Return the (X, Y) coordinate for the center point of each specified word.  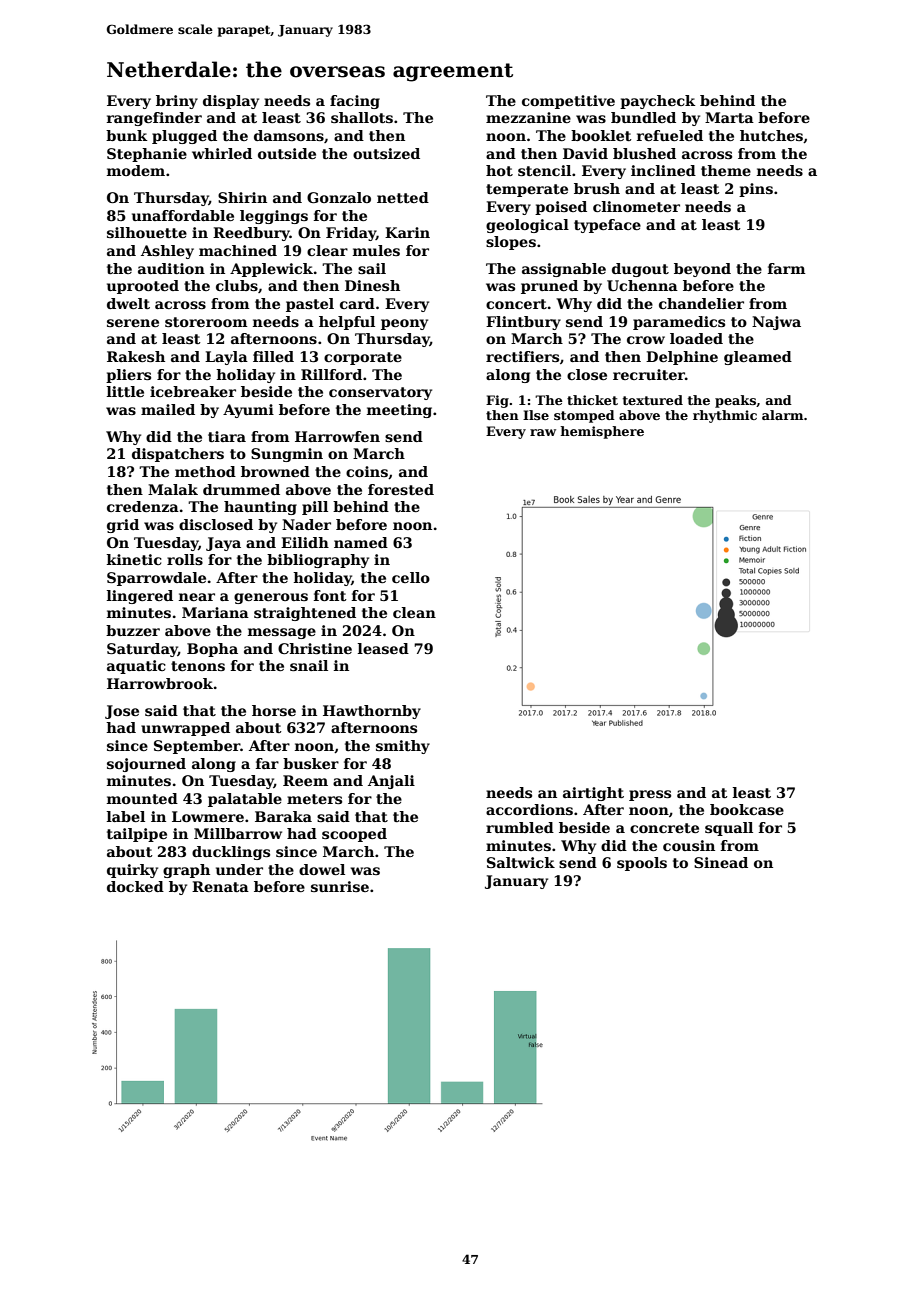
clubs (237, 285)
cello (411, 577)
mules (376, 250)
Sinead (721, 862)
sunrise (340, 886)
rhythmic (725, 416)
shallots (362, 117)
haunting (260, 508)
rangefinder (154, 119)
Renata (220, 886)
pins (756, 190)
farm (787, 268)
